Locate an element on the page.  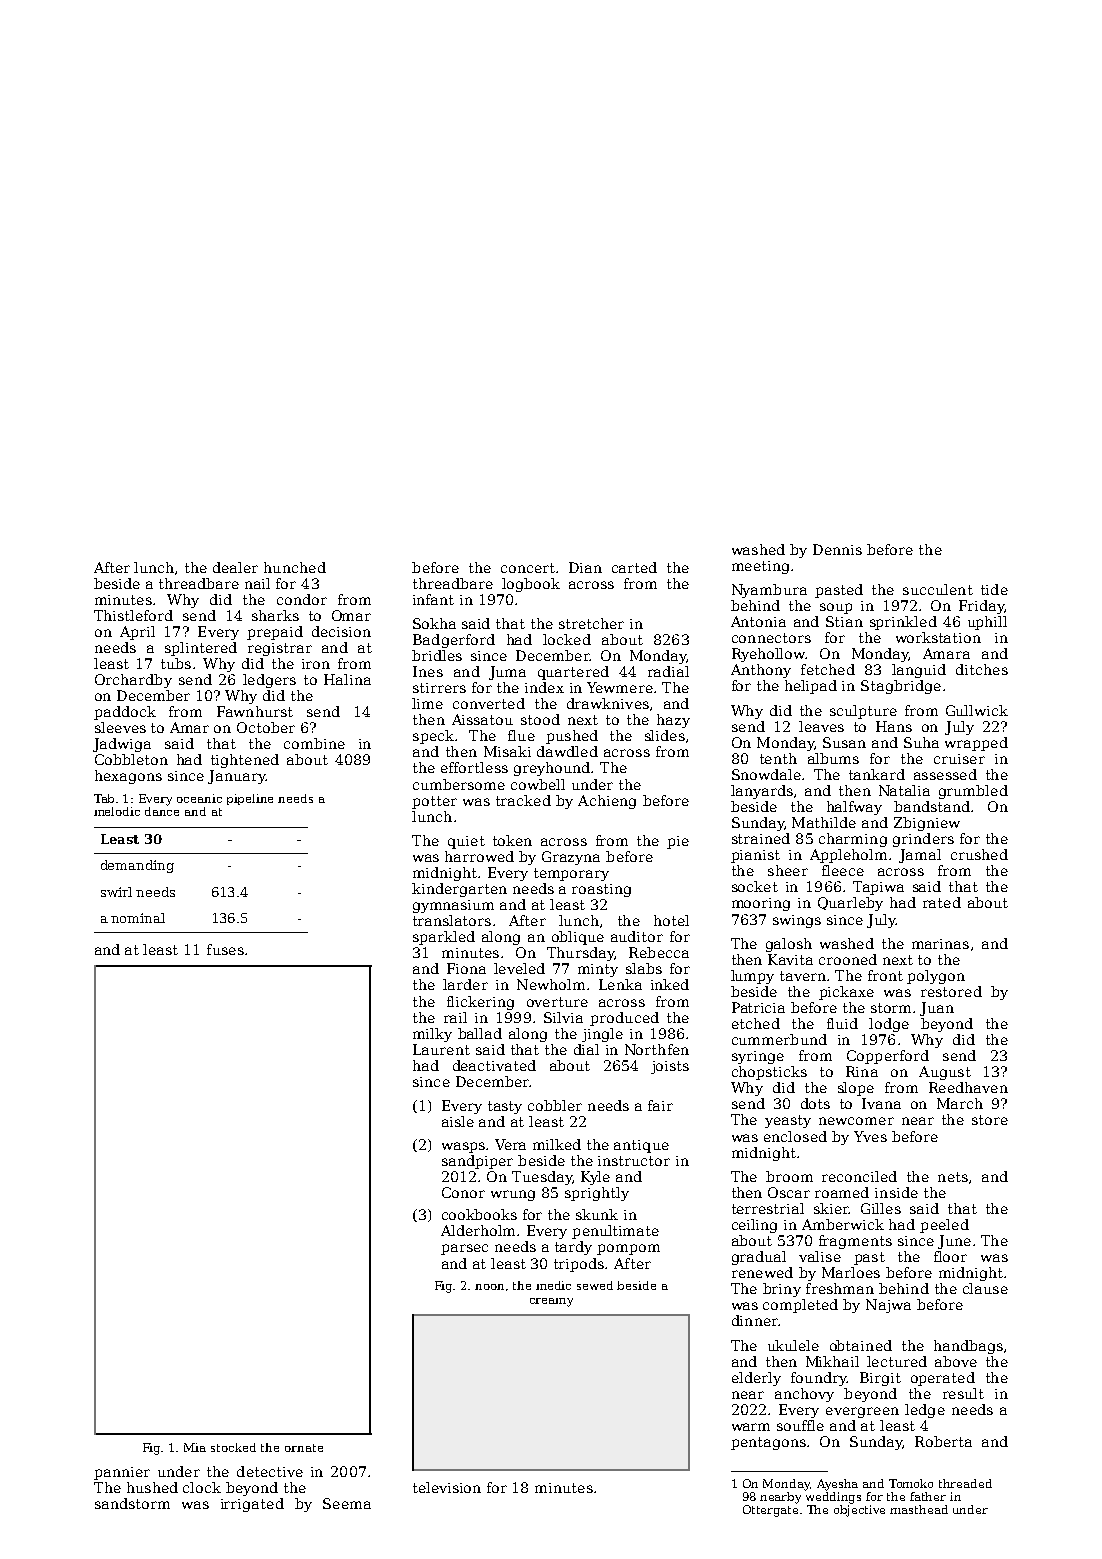
tasty is located at coordinates (505, 1107).
